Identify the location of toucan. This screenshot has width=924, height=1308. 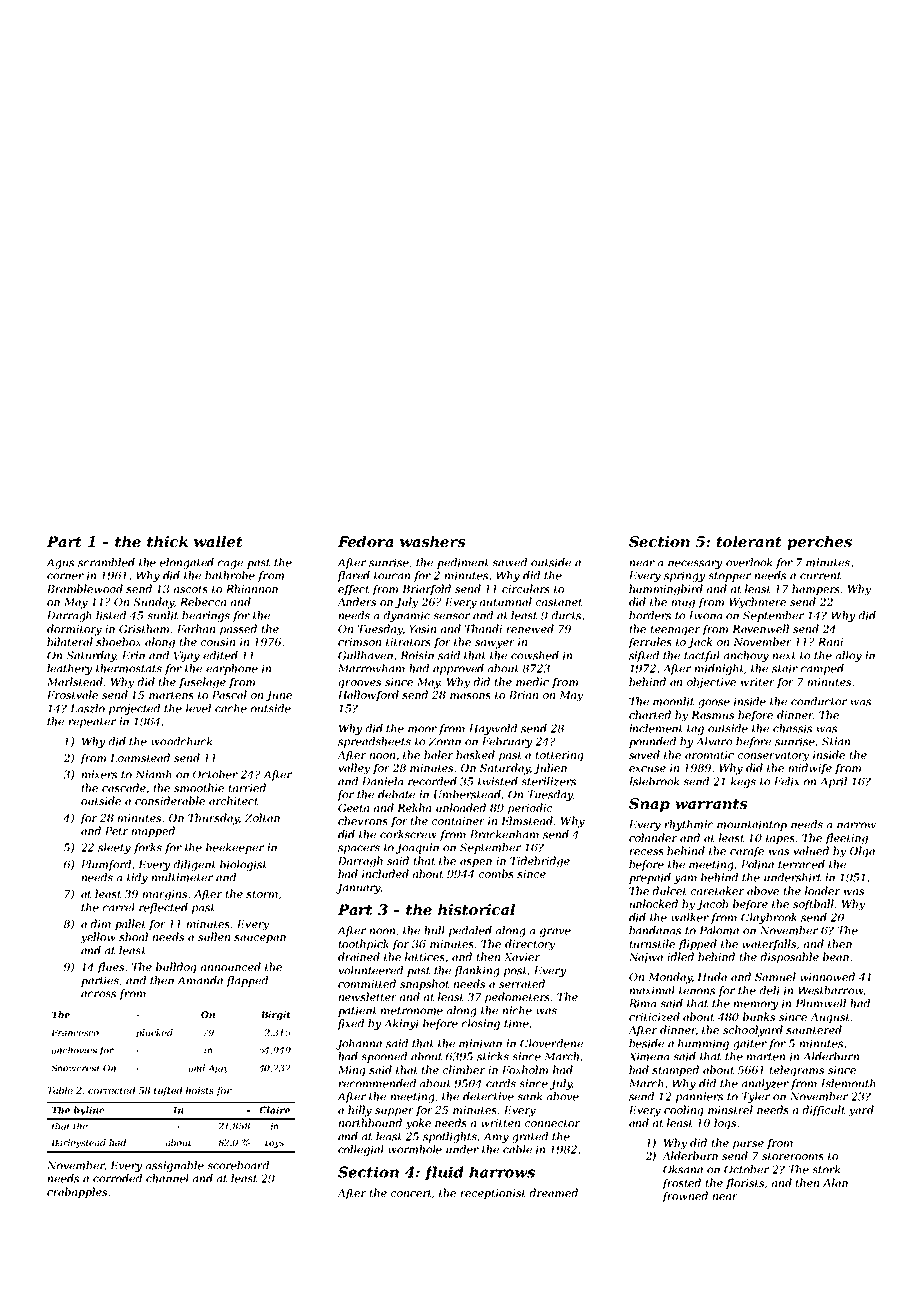
(392, 576).
